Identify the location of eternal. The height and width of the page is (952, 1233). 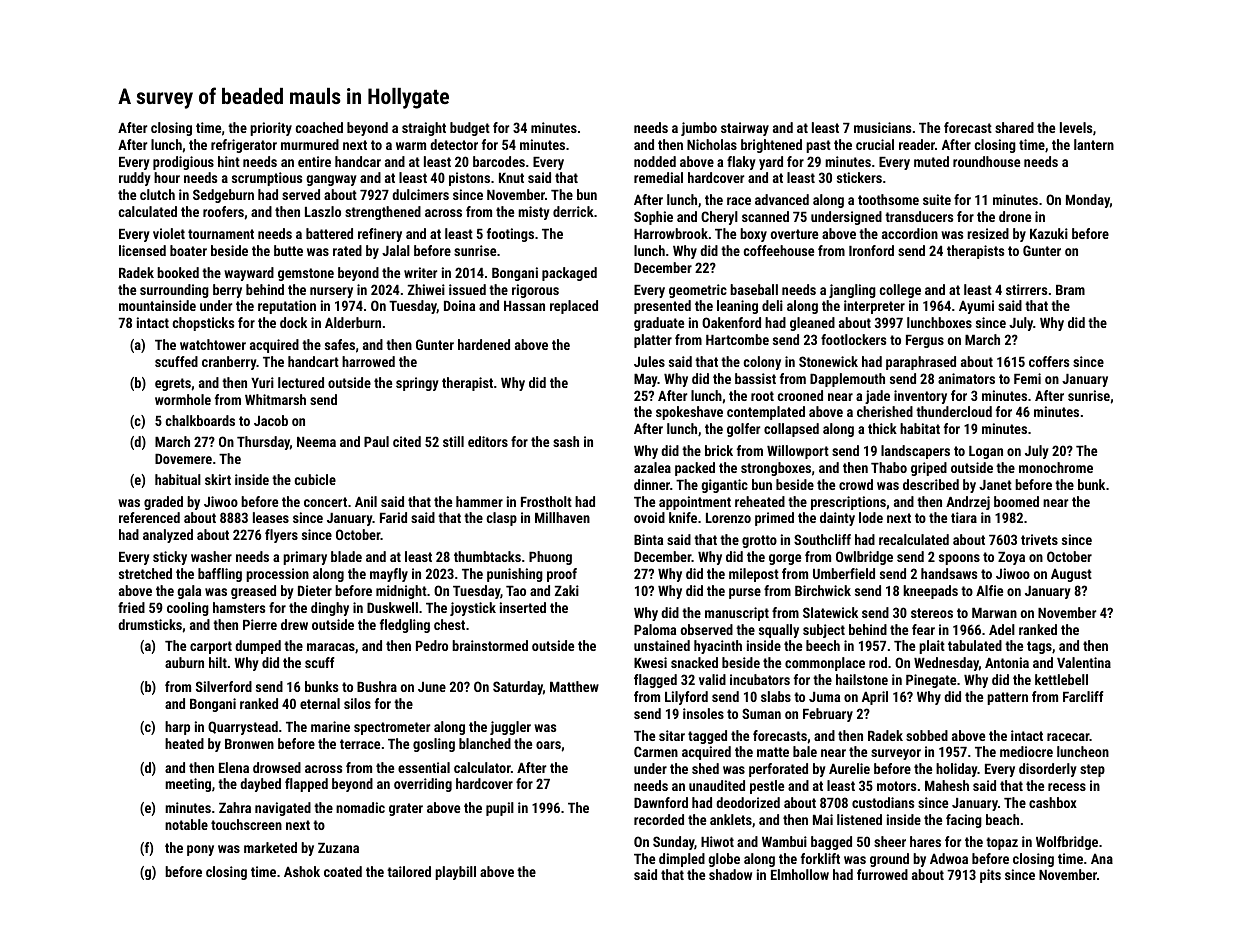
(320, 703).
